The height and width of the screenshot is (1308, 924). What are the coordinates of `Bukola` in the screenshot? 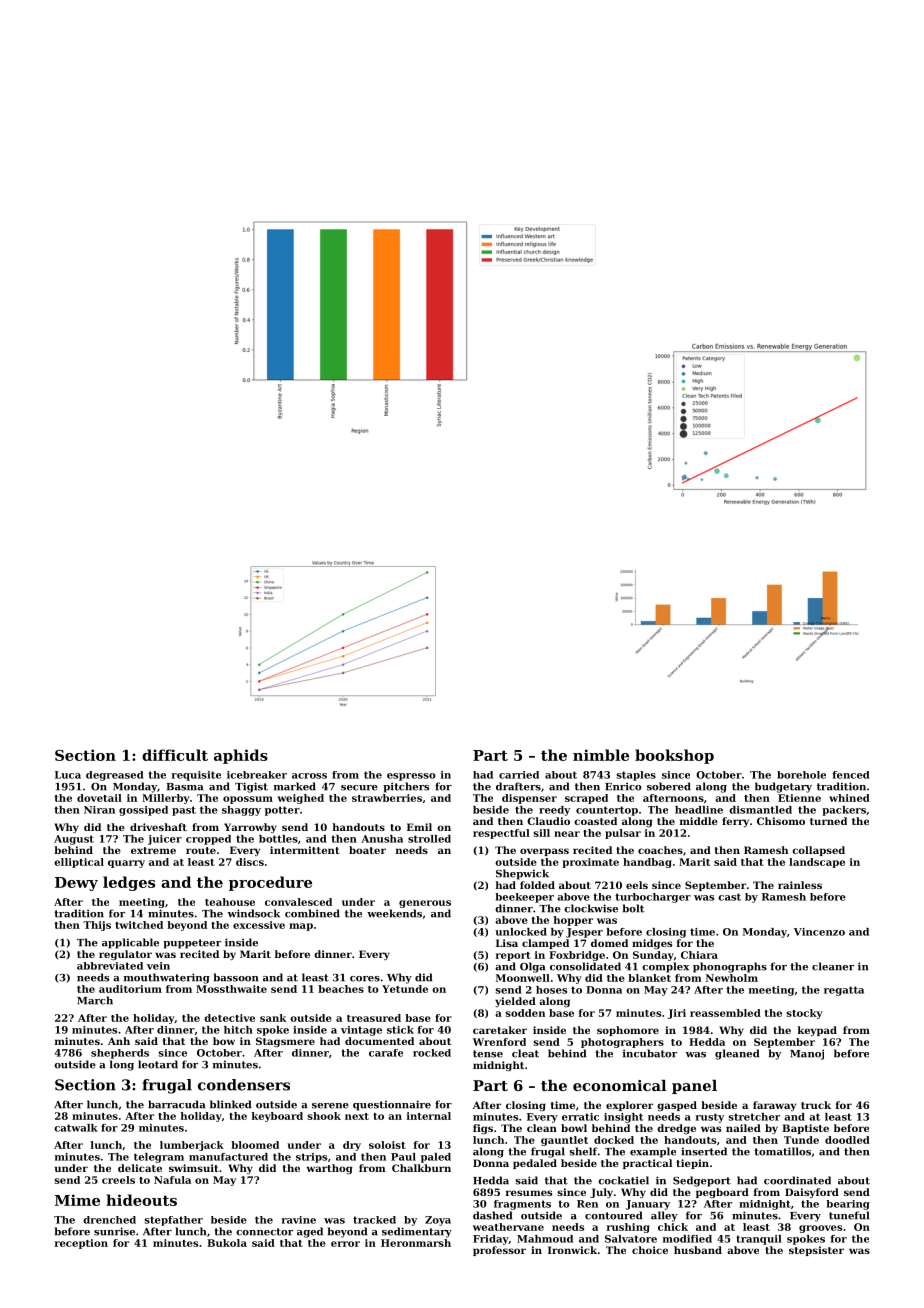 It's located at (227, 1243).
